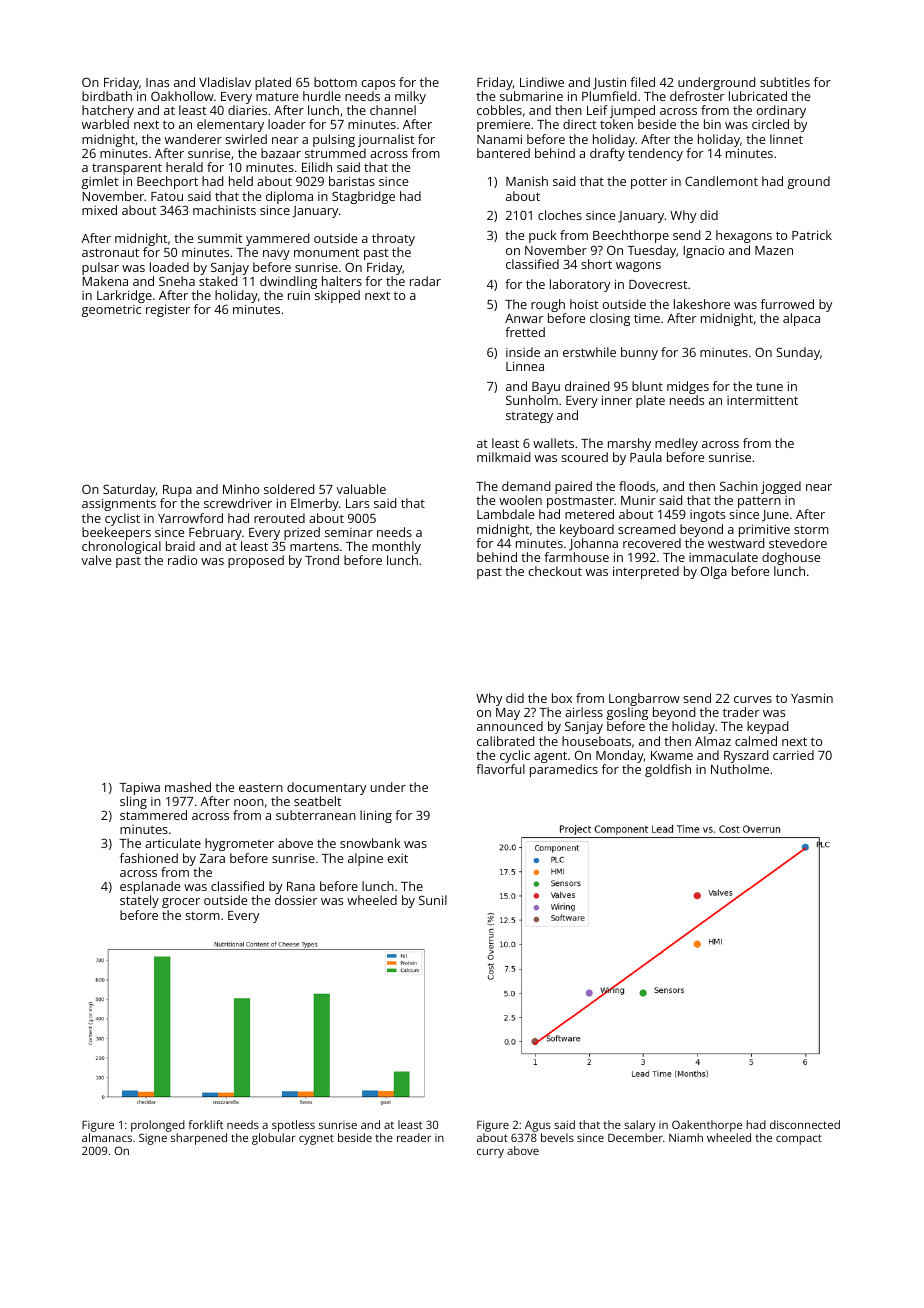 The width and height of the screenshot is (924, 1308). What do you see at coordinates (157, 82) in the screenshot?
I see `Inas` at bounding box center [157, 82].
